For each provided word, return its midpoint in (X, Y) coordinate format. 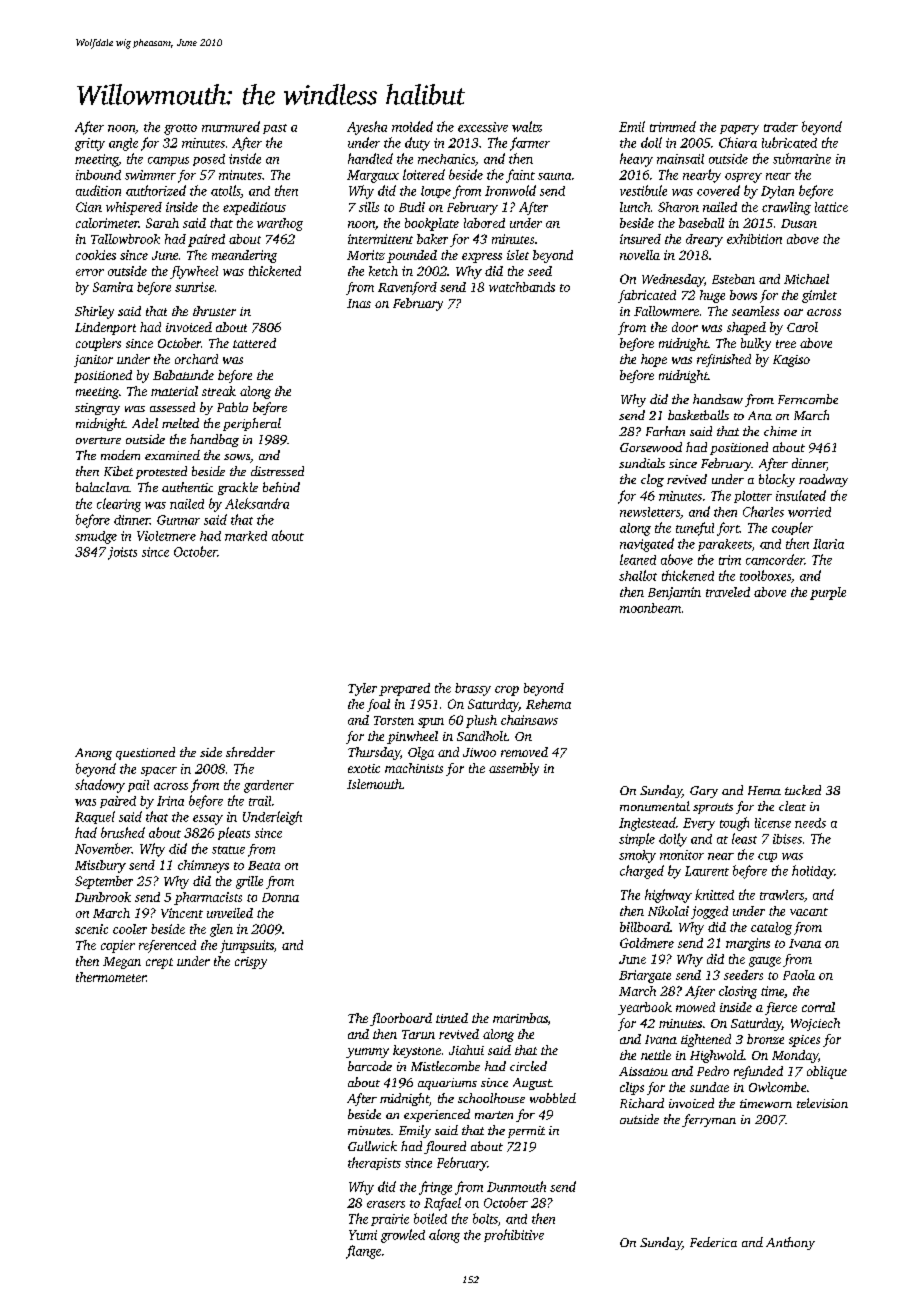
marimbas (520, 1018)
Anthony (790, 1243)
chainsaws (529, 720)
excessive (483, 127)
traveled (728, 592)
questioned (145, 753)
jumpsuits (247, 946)
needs (810, 823)
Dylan (777, 192)
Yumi (363, 1235)
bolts (485, 1218)
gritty (90, 144)
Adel (145, 423)
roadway (823, 480)
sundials (642, 463)
